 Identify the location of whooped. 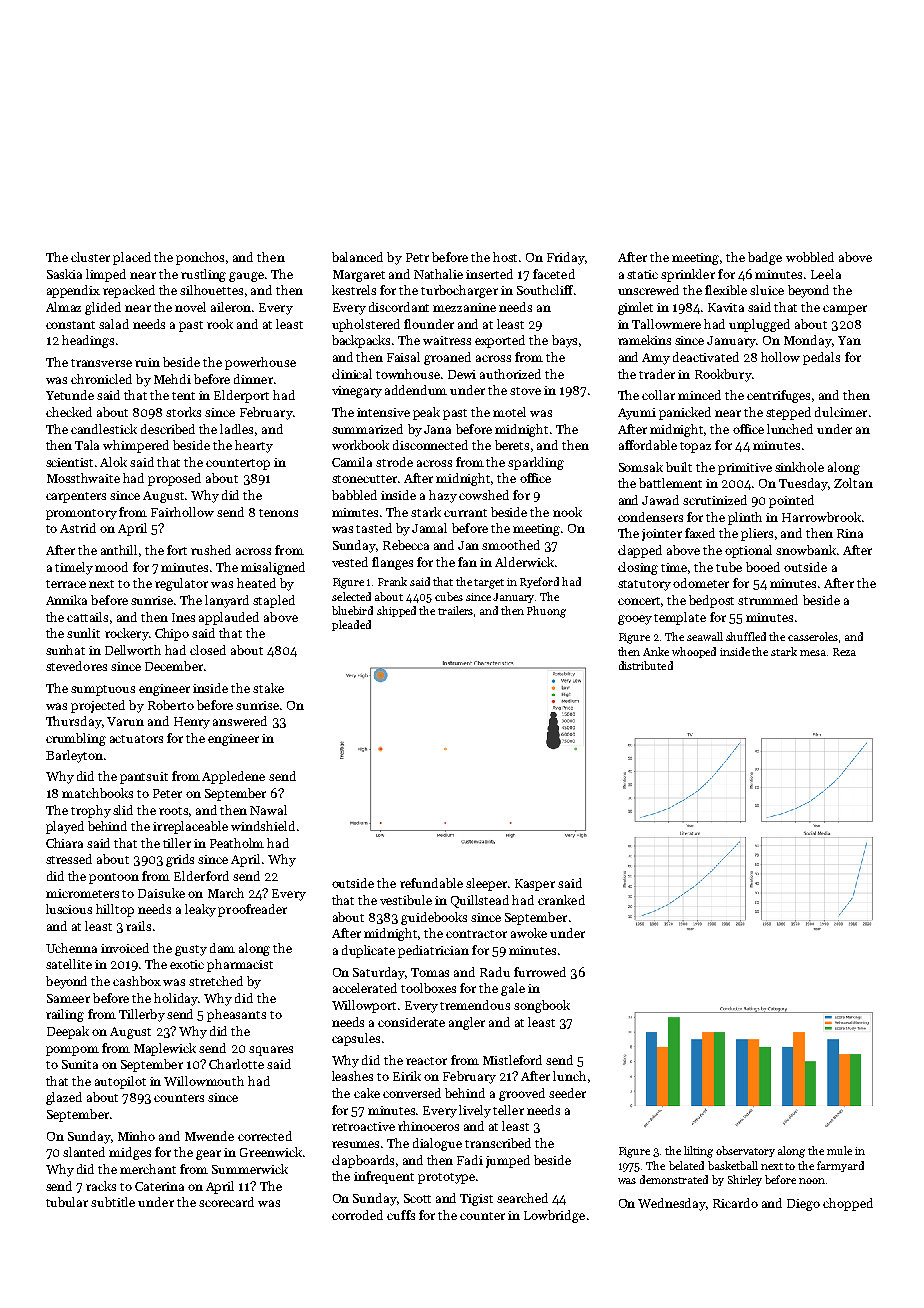
(694, 652).
